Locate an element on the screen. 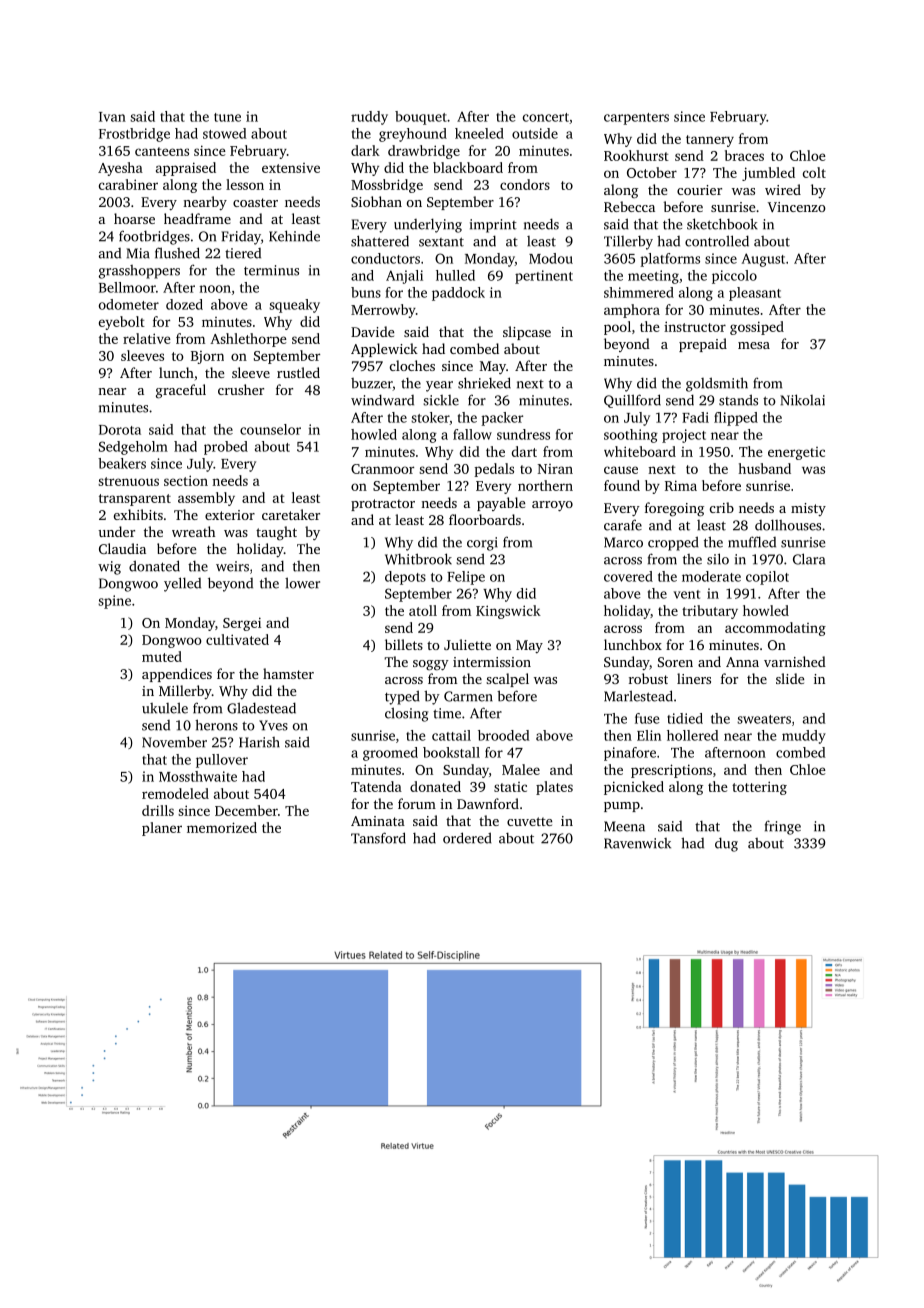 The height and width of the screenshot is (1308, 924). protractor is located at coordinates (383, 505).
